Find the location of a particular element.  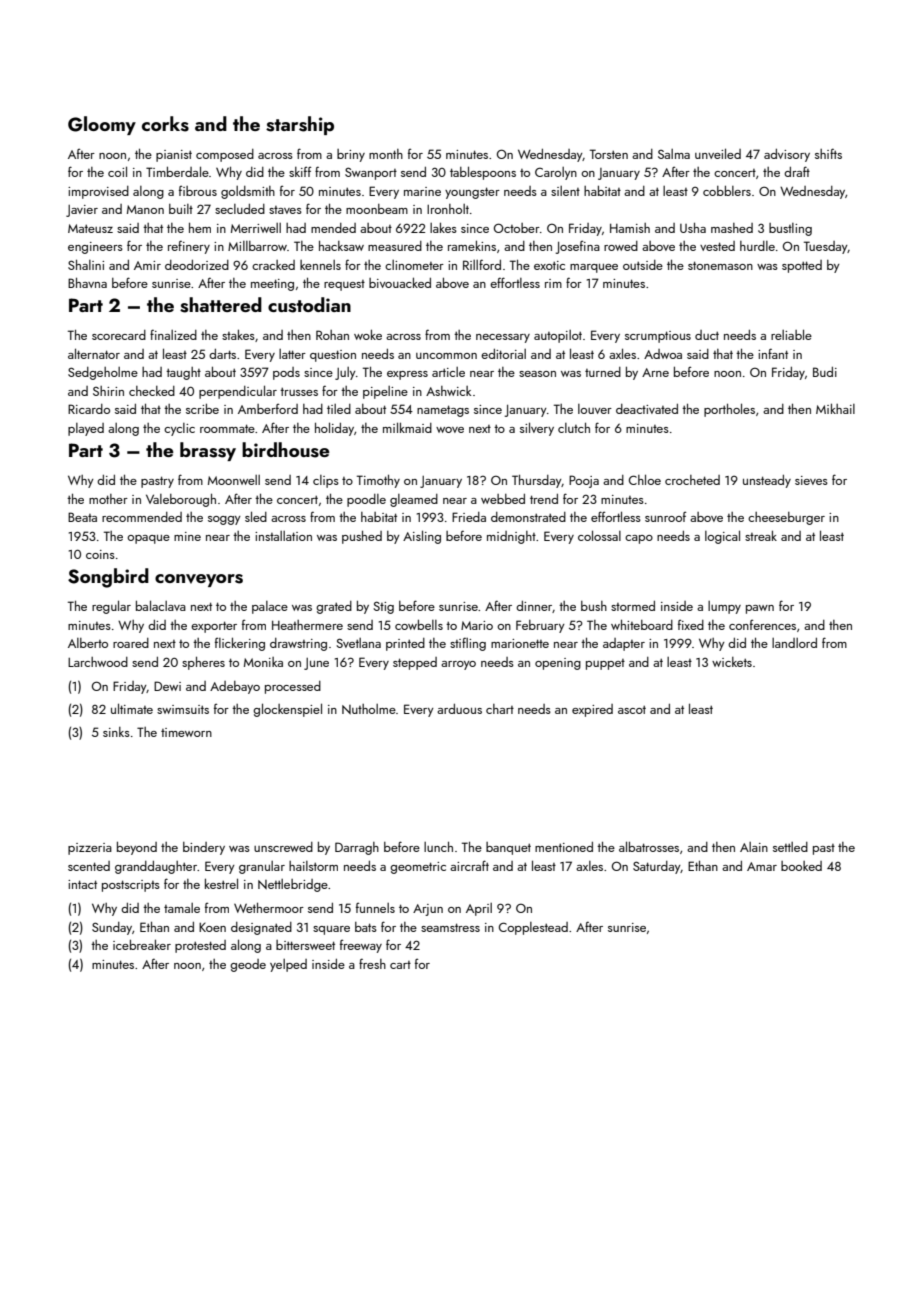

geode is located at coordinates (248, 965).
